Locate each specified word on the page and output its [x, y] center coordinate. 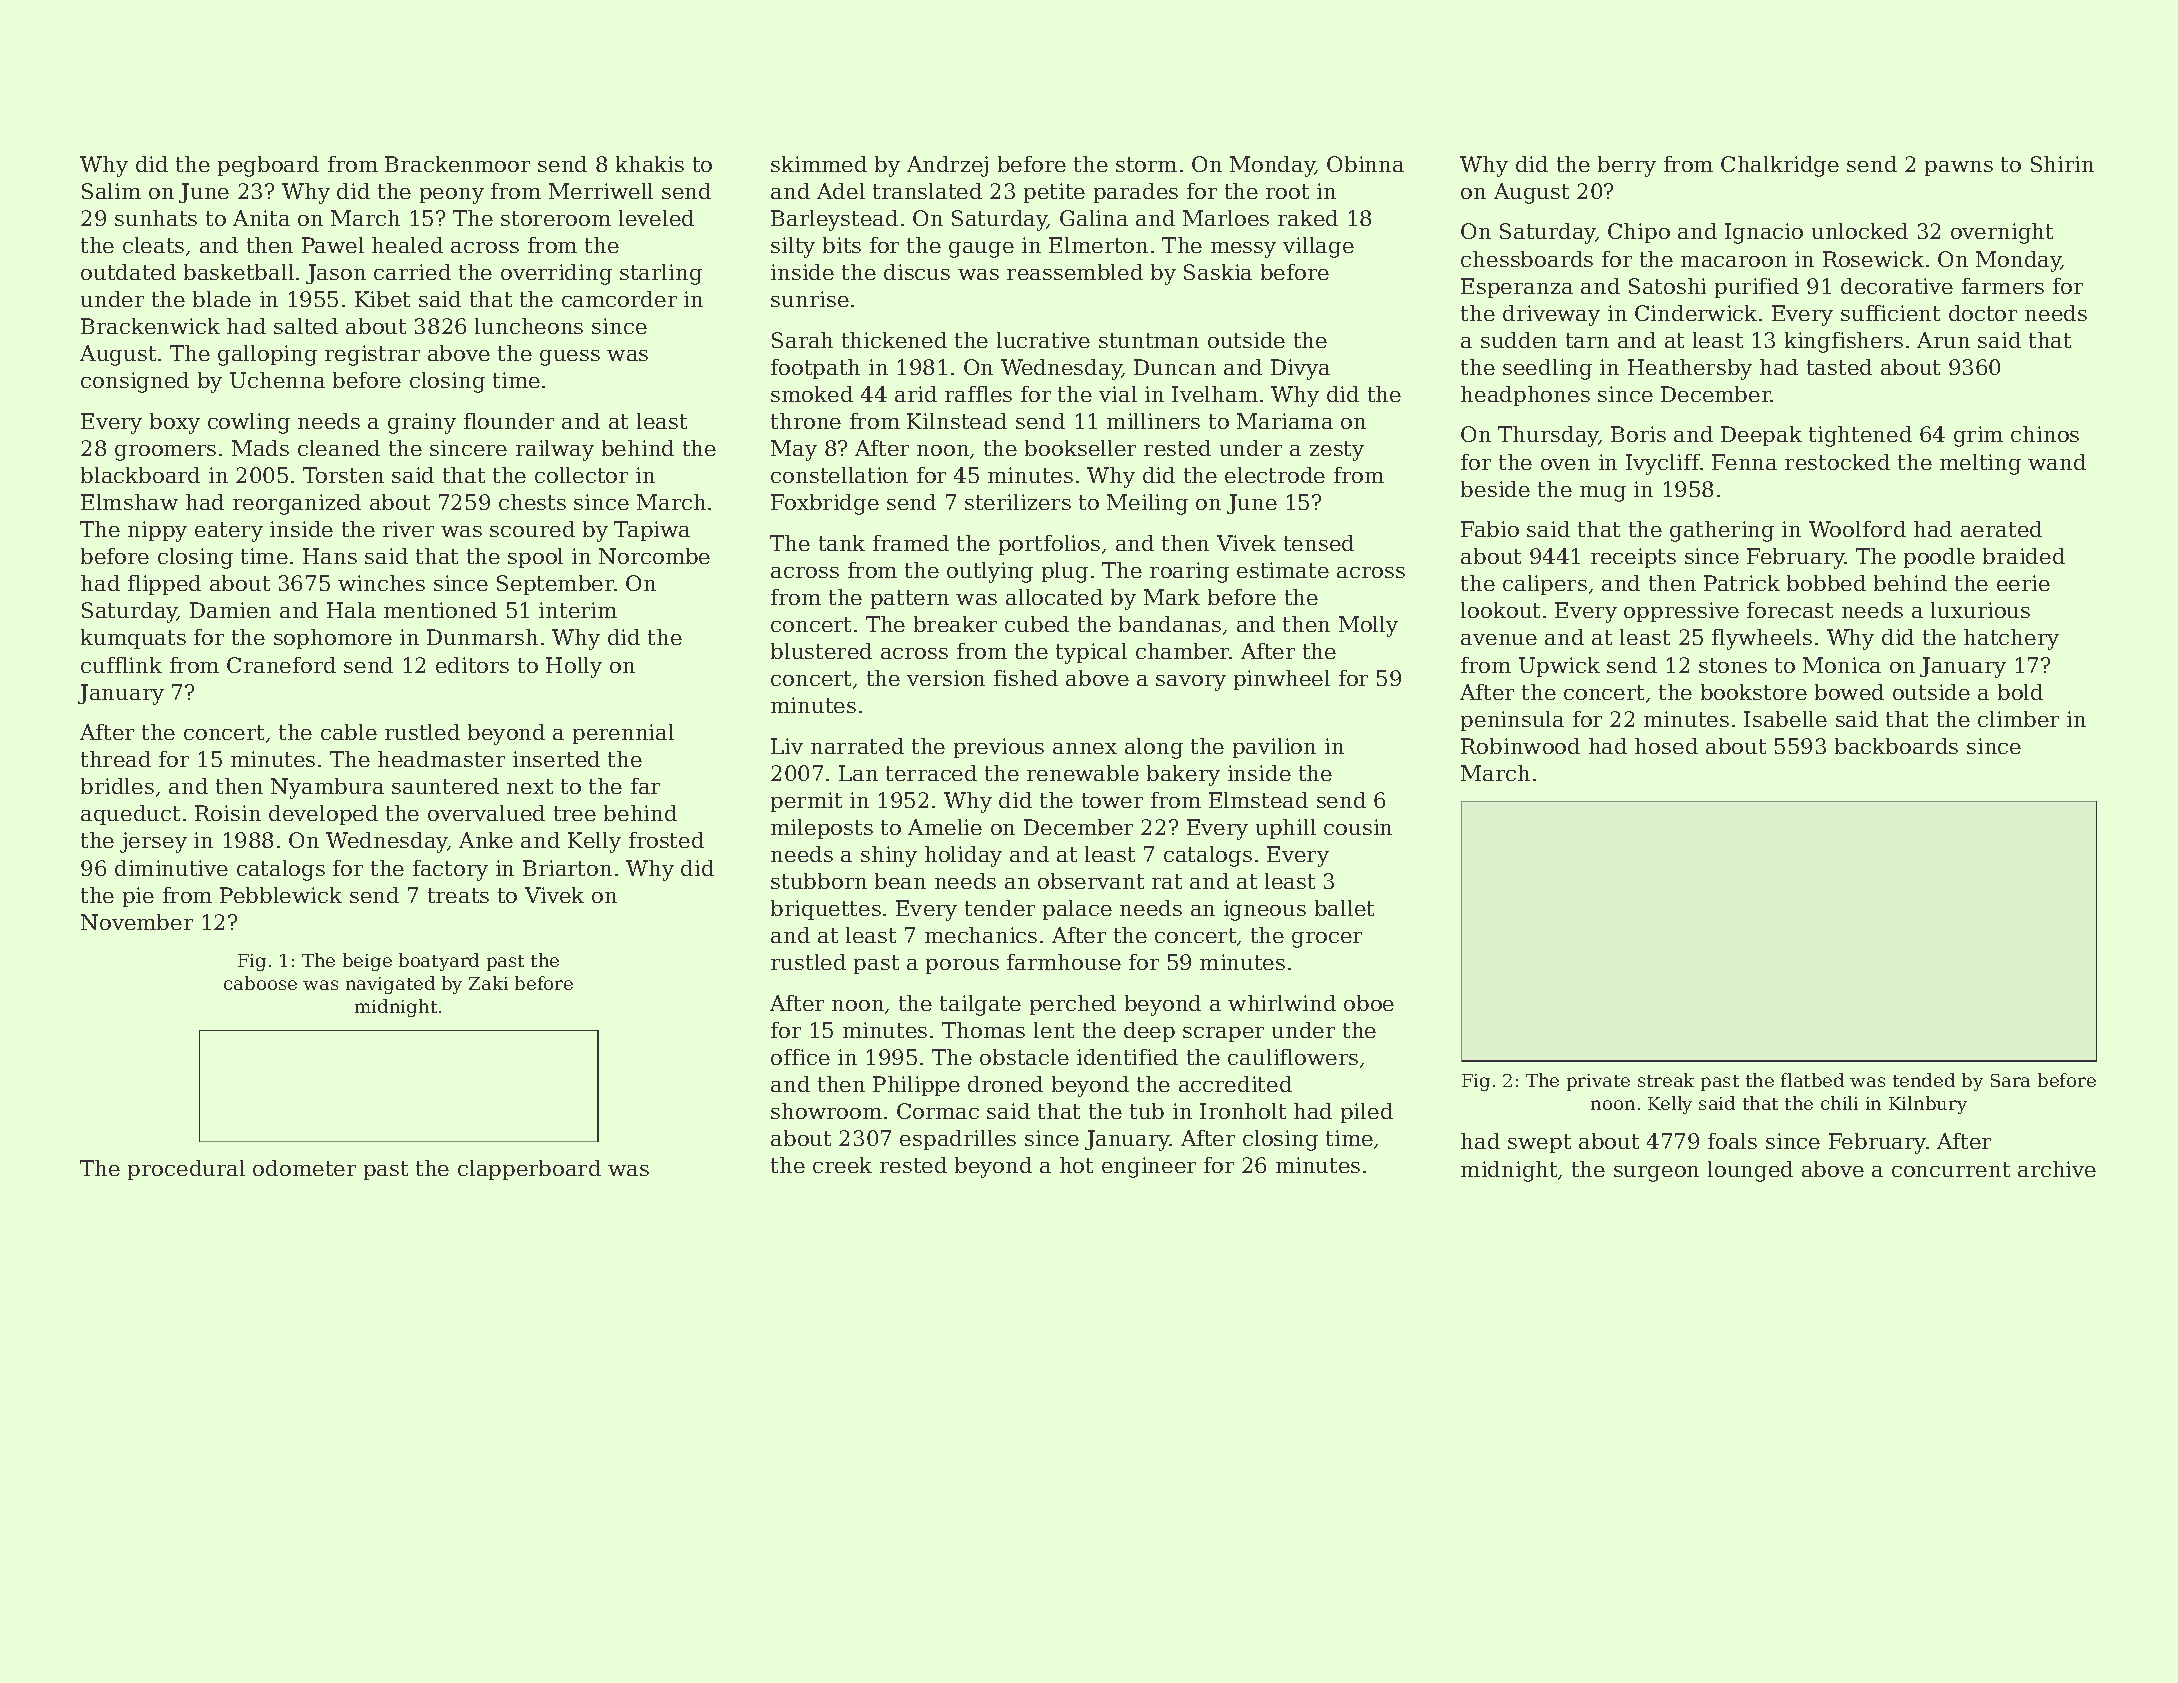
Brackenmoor [457, 164]
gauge [981, 250]
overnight [2002, 233]
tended [1924, 1080]
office [800, 1057]
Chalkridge [1780, 166]
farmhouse [1064, 962]
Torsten [343, 475]
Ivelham [1215, 394]
